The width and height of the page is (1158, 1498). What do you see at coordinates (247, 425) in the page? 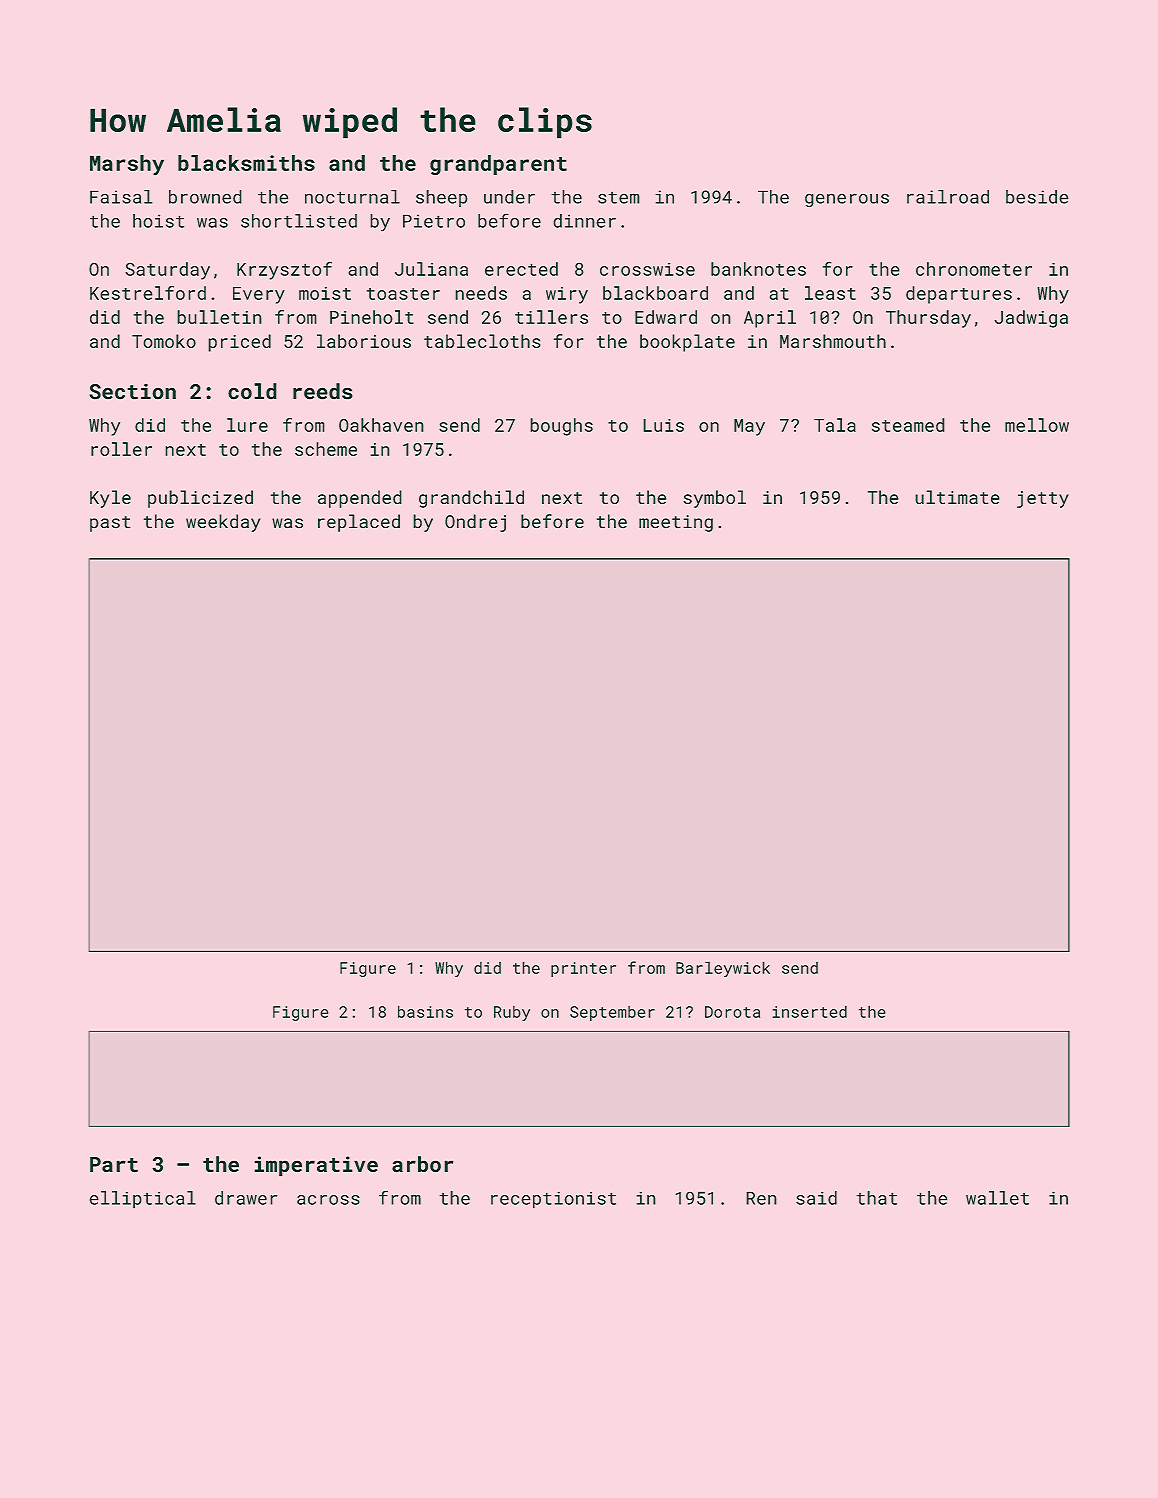
I see `lure` at bounding box center [247, 425].
